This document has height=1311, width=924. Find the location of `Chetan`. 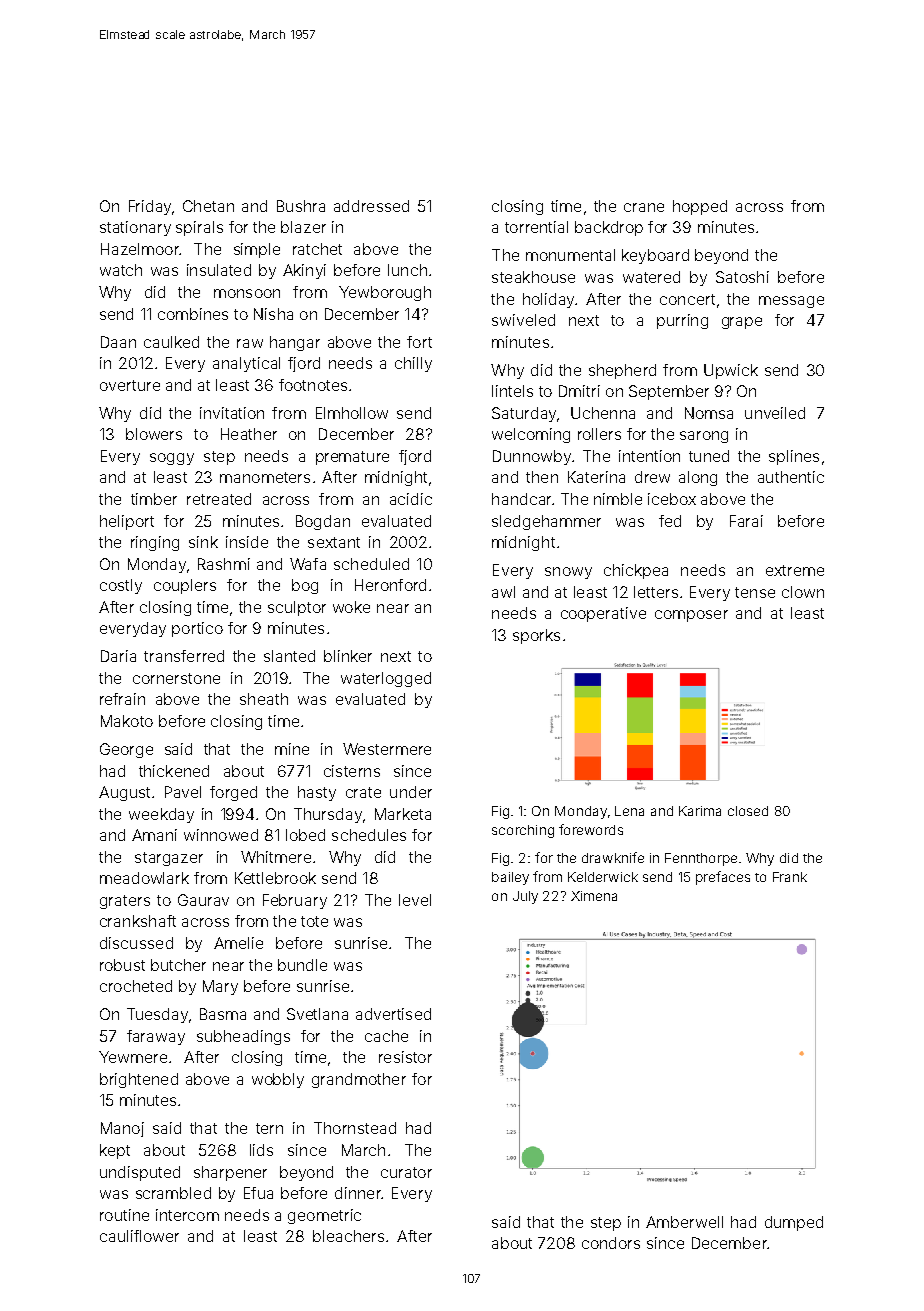

Chetan is located at coordinates (208, 206).
